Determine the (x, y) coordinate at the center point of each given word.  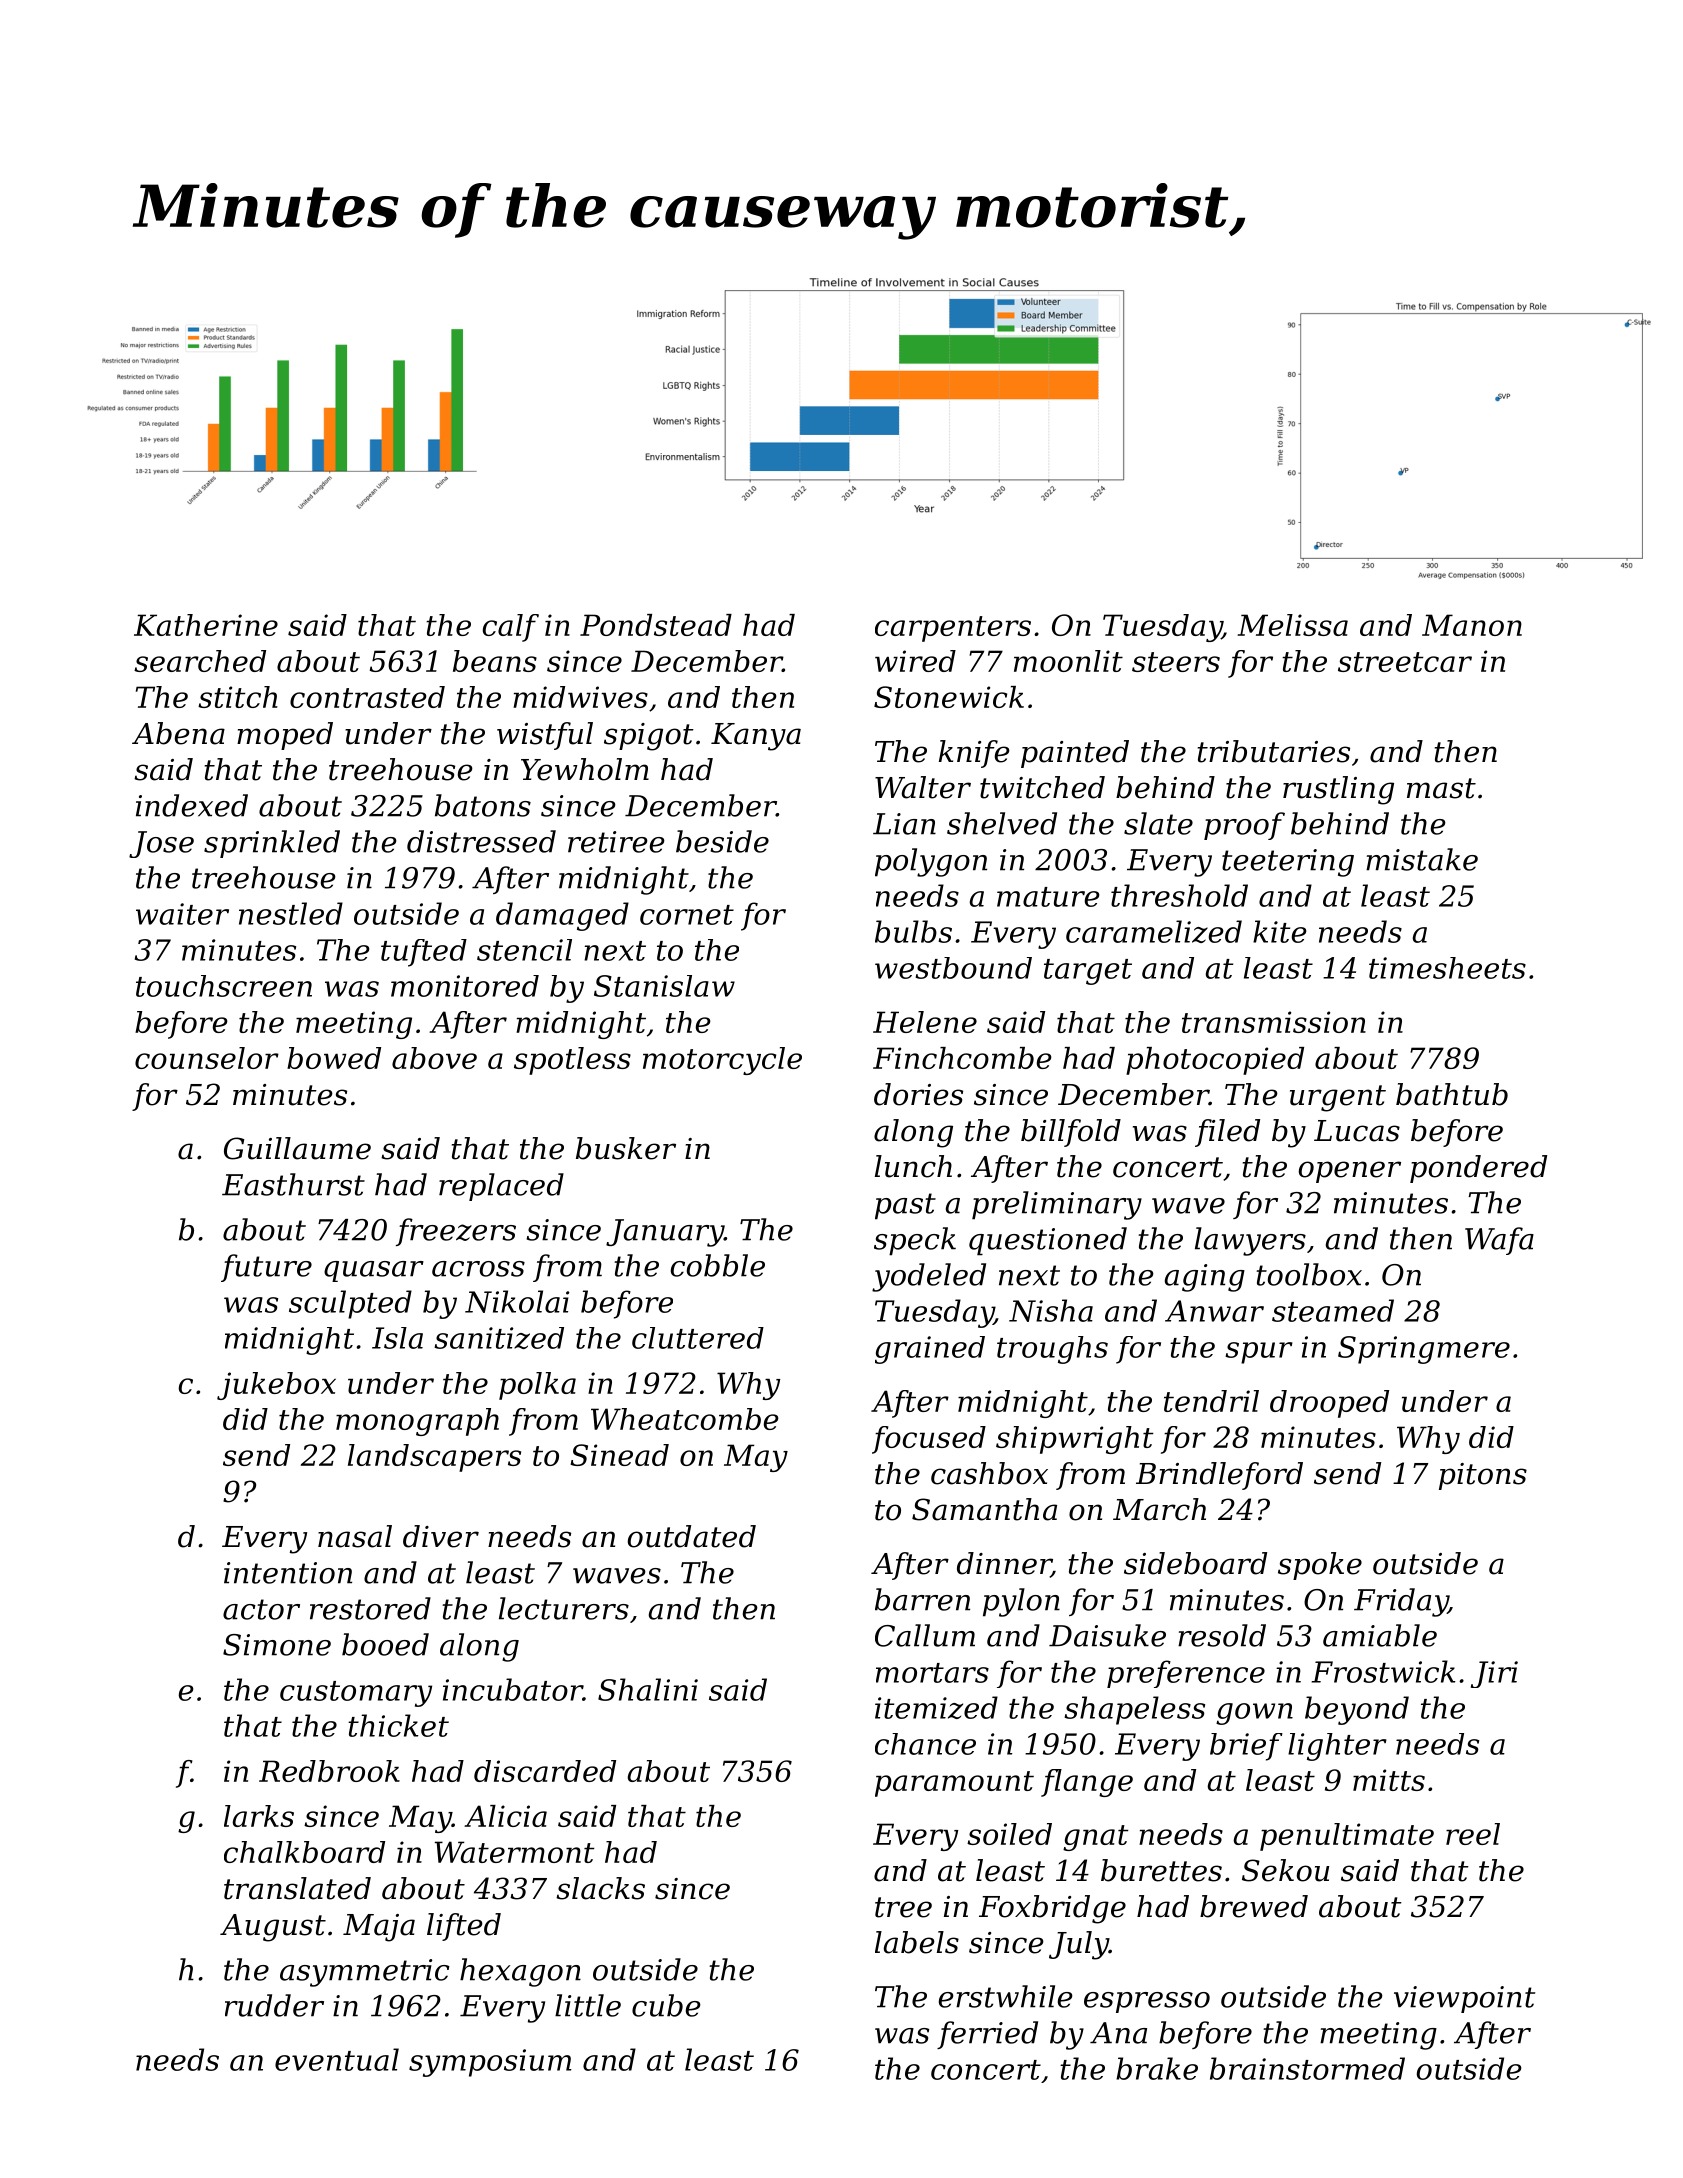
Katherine (206, 625)
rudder (274, 2005)
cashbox (989, 1473)
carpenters (953, 629)
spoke (1320, 1566)
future (266, 1268)
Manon (1472, 625)
